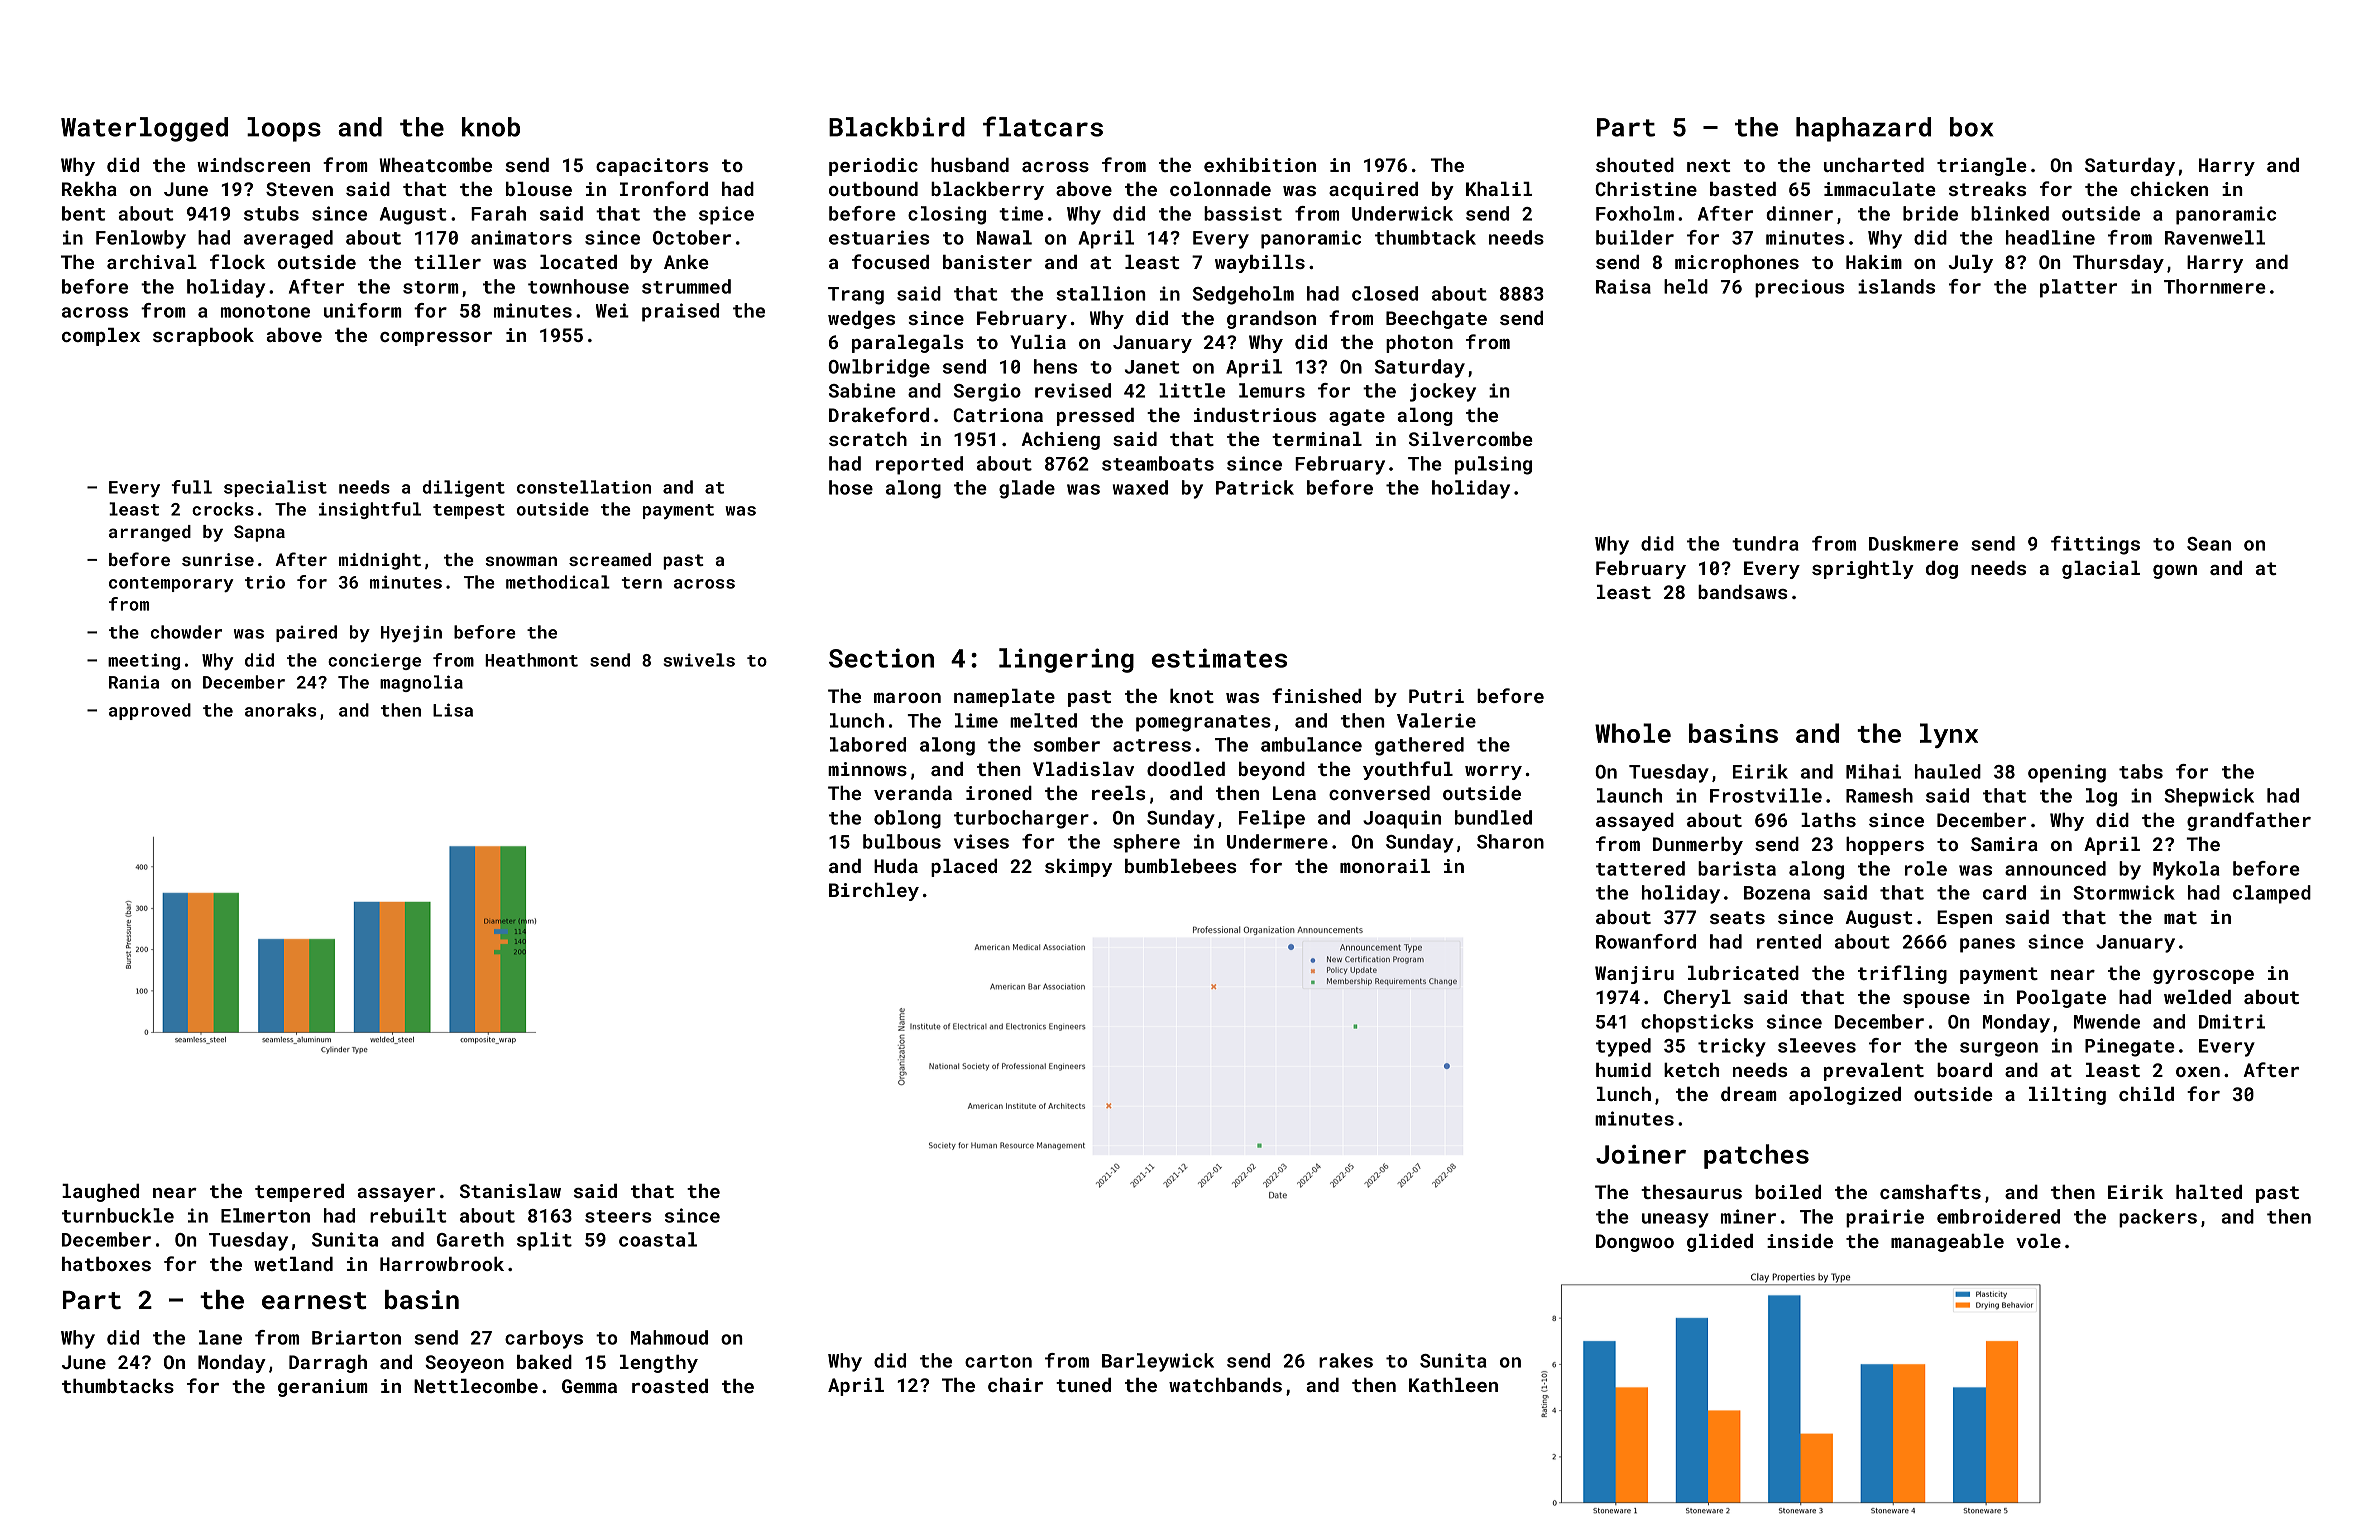 This screenshot has height=1540, width=2380. I want to click on blouse, so click(539, 189).
